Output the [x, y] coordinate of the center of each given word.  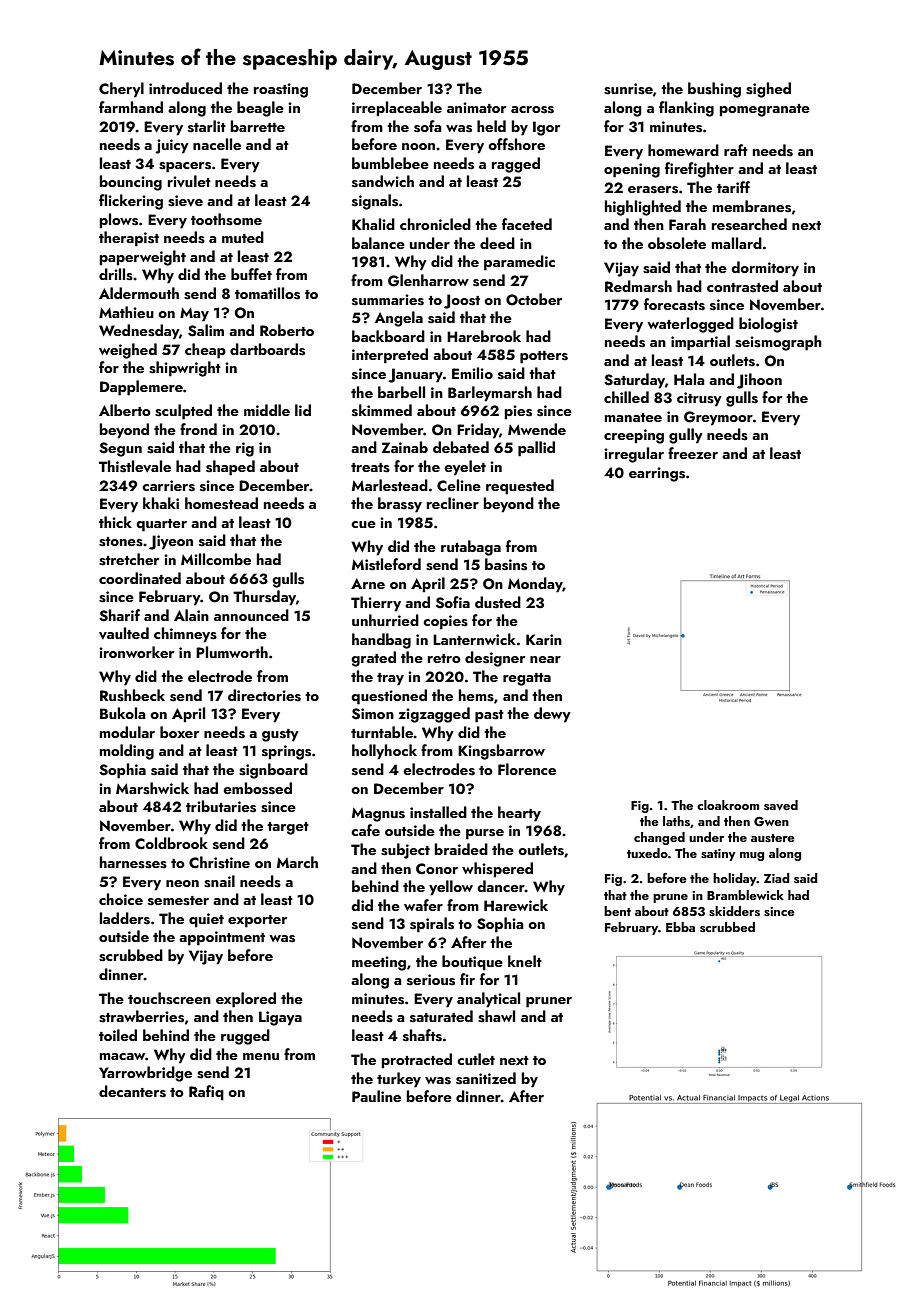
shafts [422, 1035]
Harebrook [484, 336]
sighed [768, 90]
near [545, 659]
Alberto [125, 410]
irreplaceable [397, 109]
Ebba [680, 927]
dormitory [765, 269]
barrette [258, 126]
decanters [132, 1091]
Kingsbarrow [501, 752]
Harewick [516, 905]
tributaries [221, 806]
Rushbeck [132, 695]
